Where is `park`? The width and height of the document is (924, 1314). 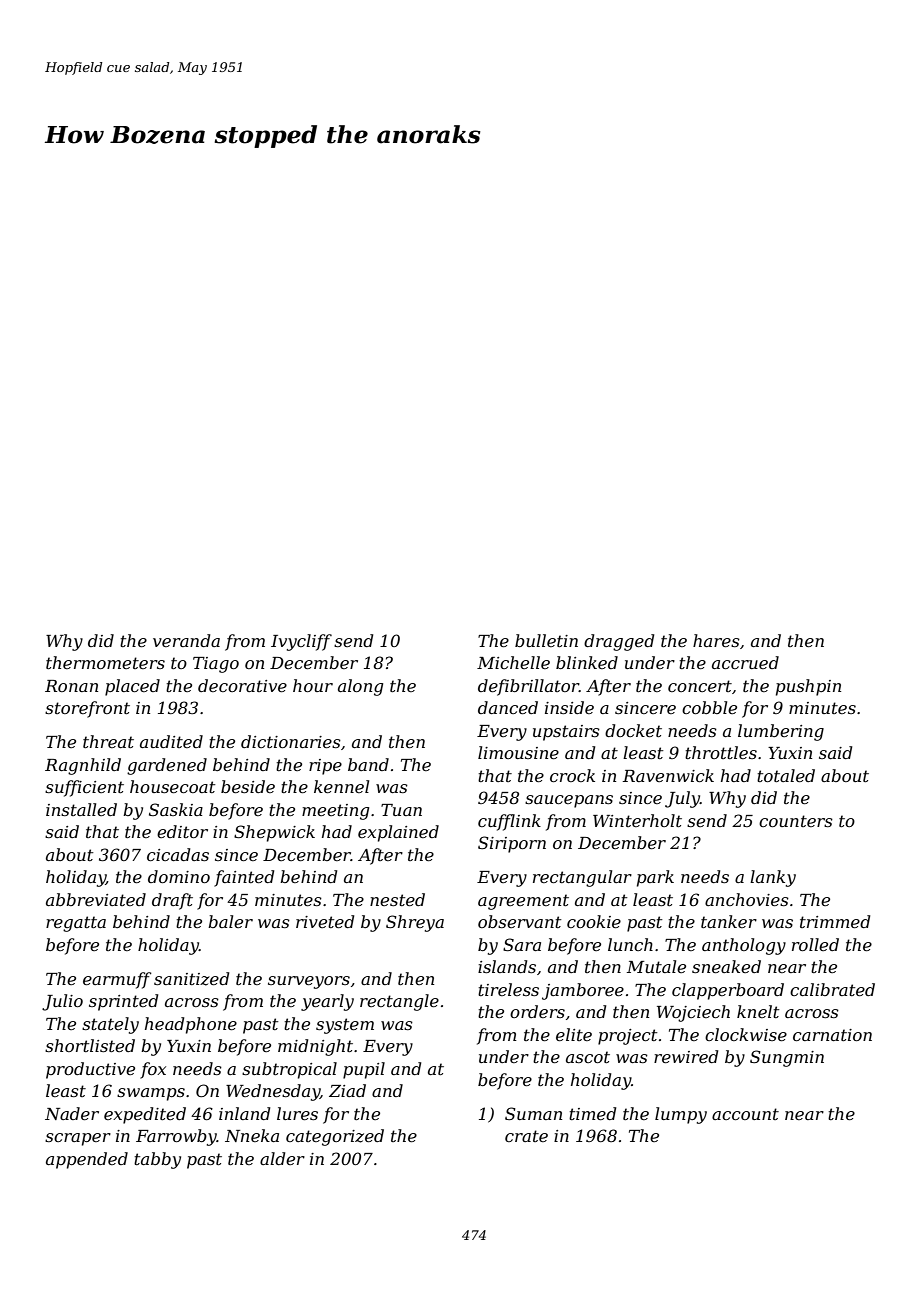 park is located at coordinates (655, 878).
